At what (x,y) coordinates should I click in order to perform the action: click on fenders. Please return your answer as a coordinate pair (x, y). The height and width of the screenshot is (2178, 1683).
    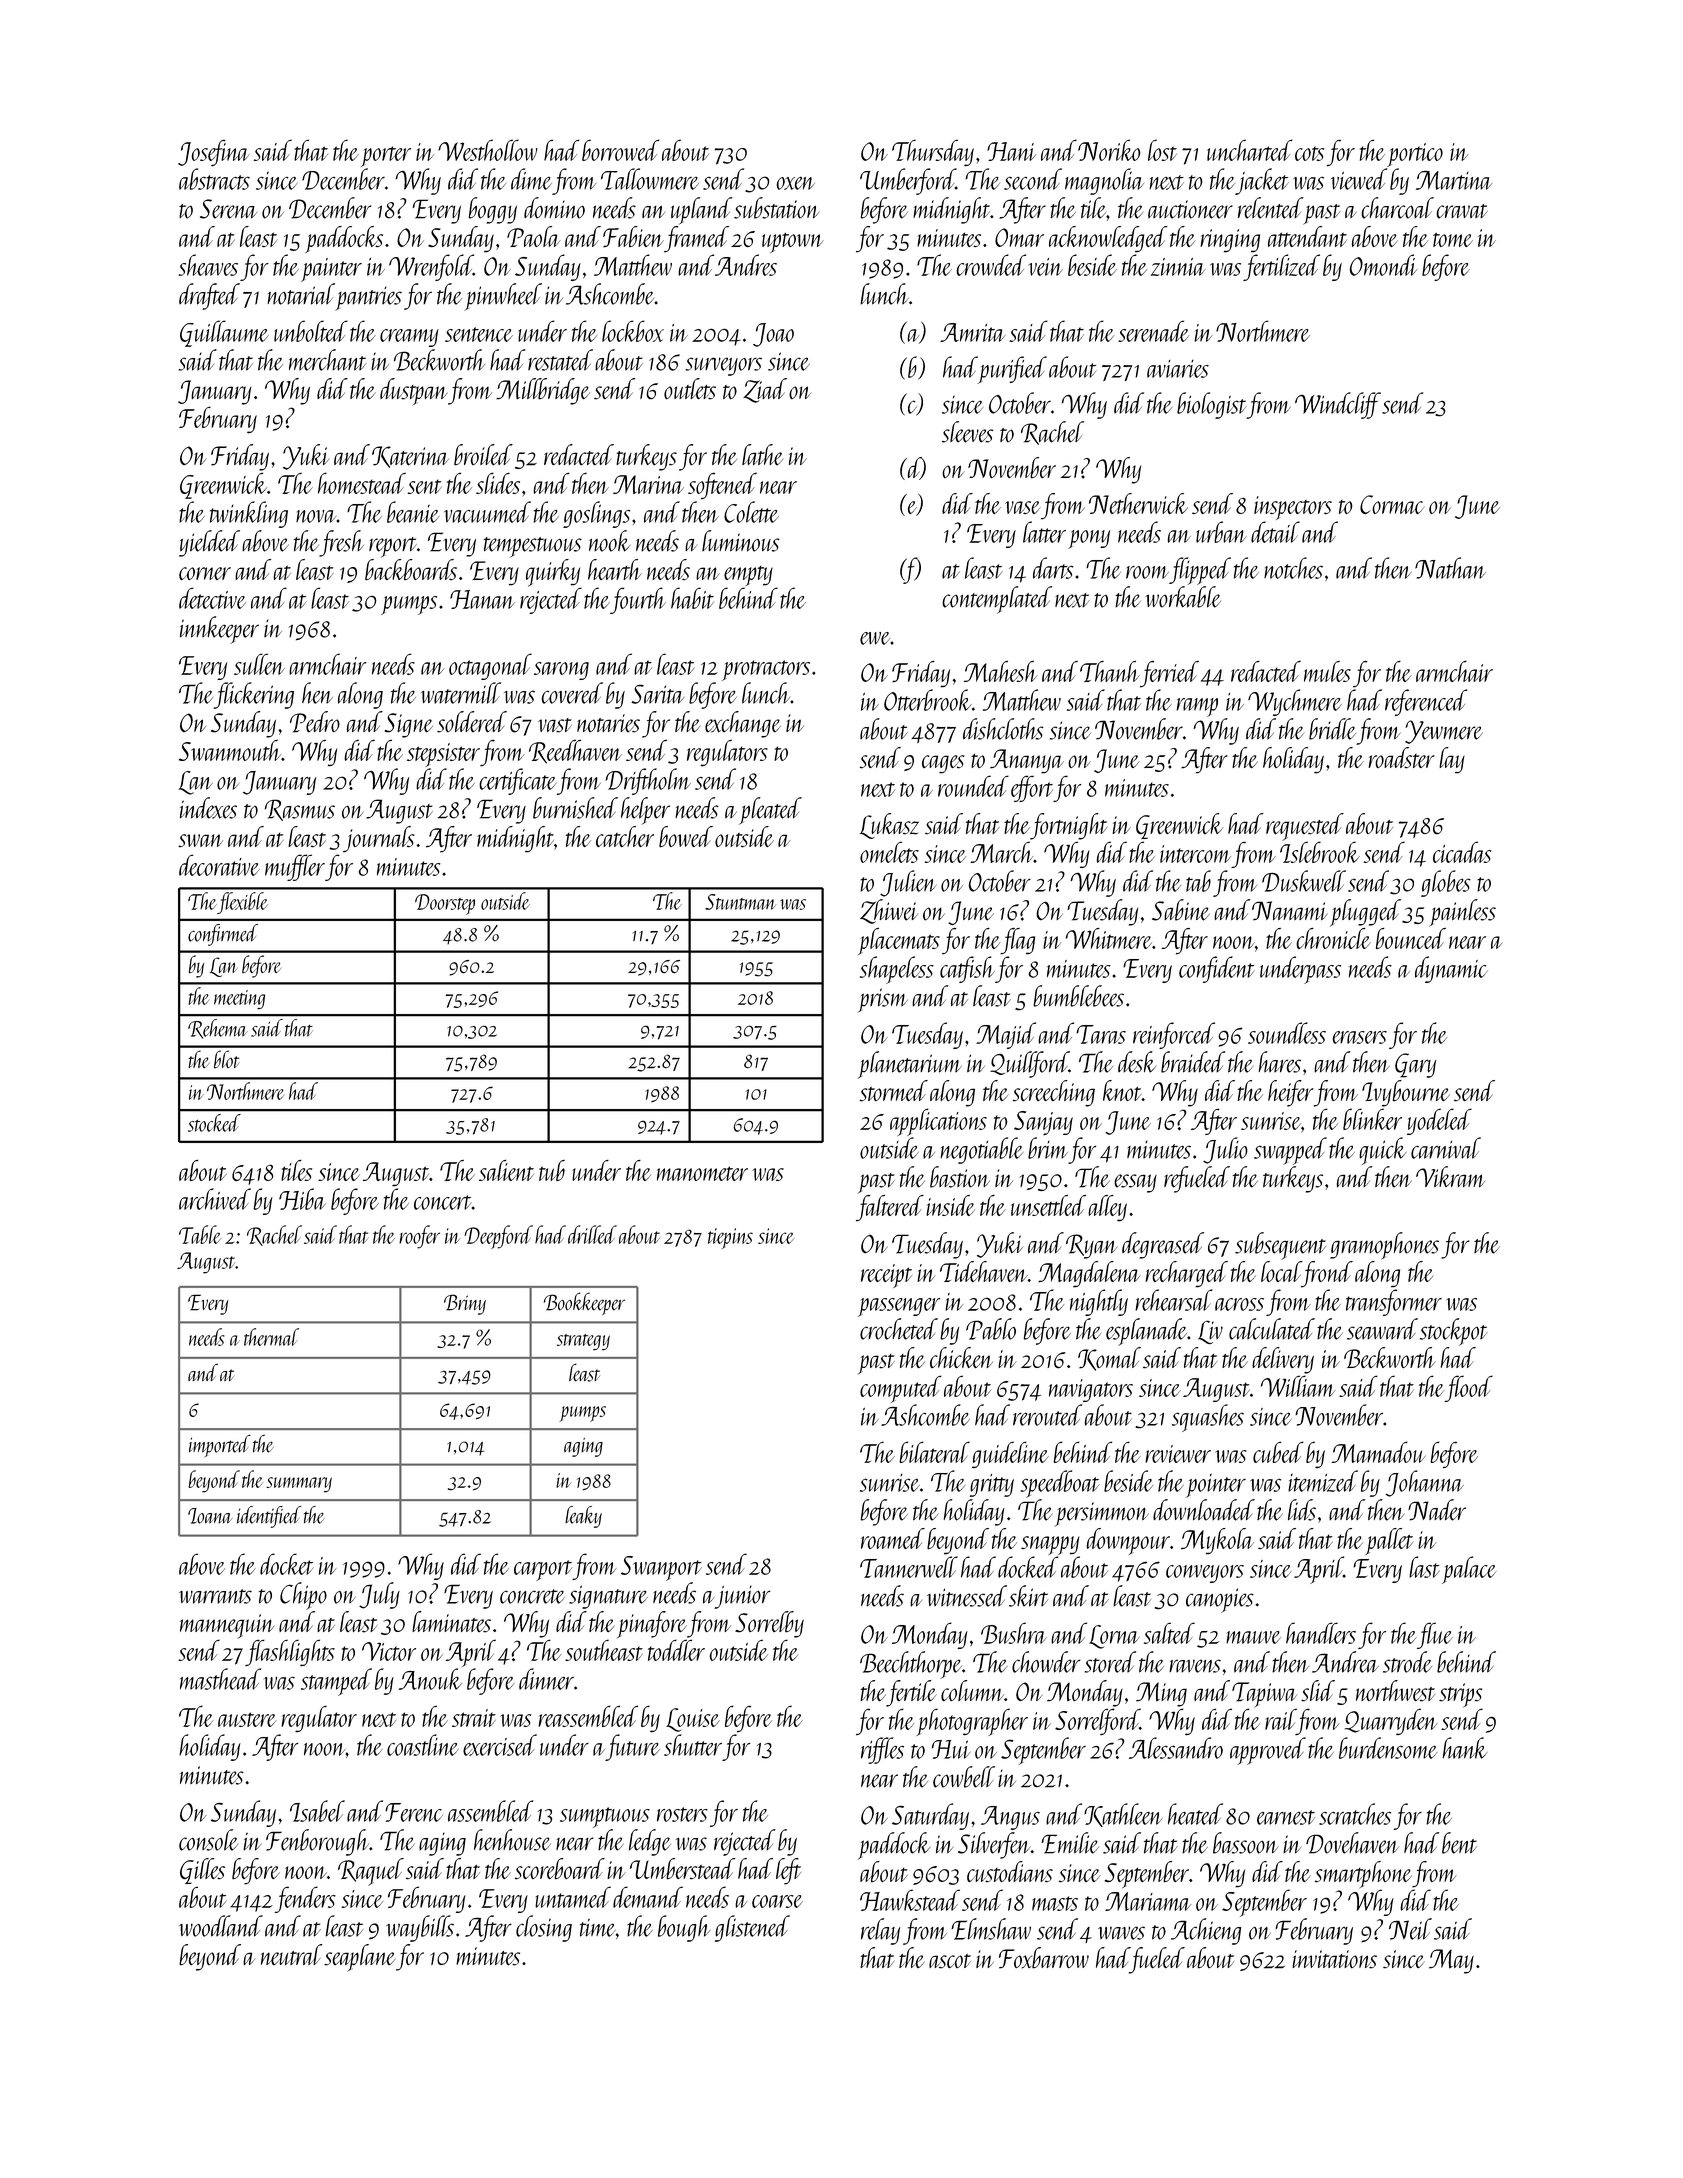
    Looking at the image, I should click on (305, 1899).
